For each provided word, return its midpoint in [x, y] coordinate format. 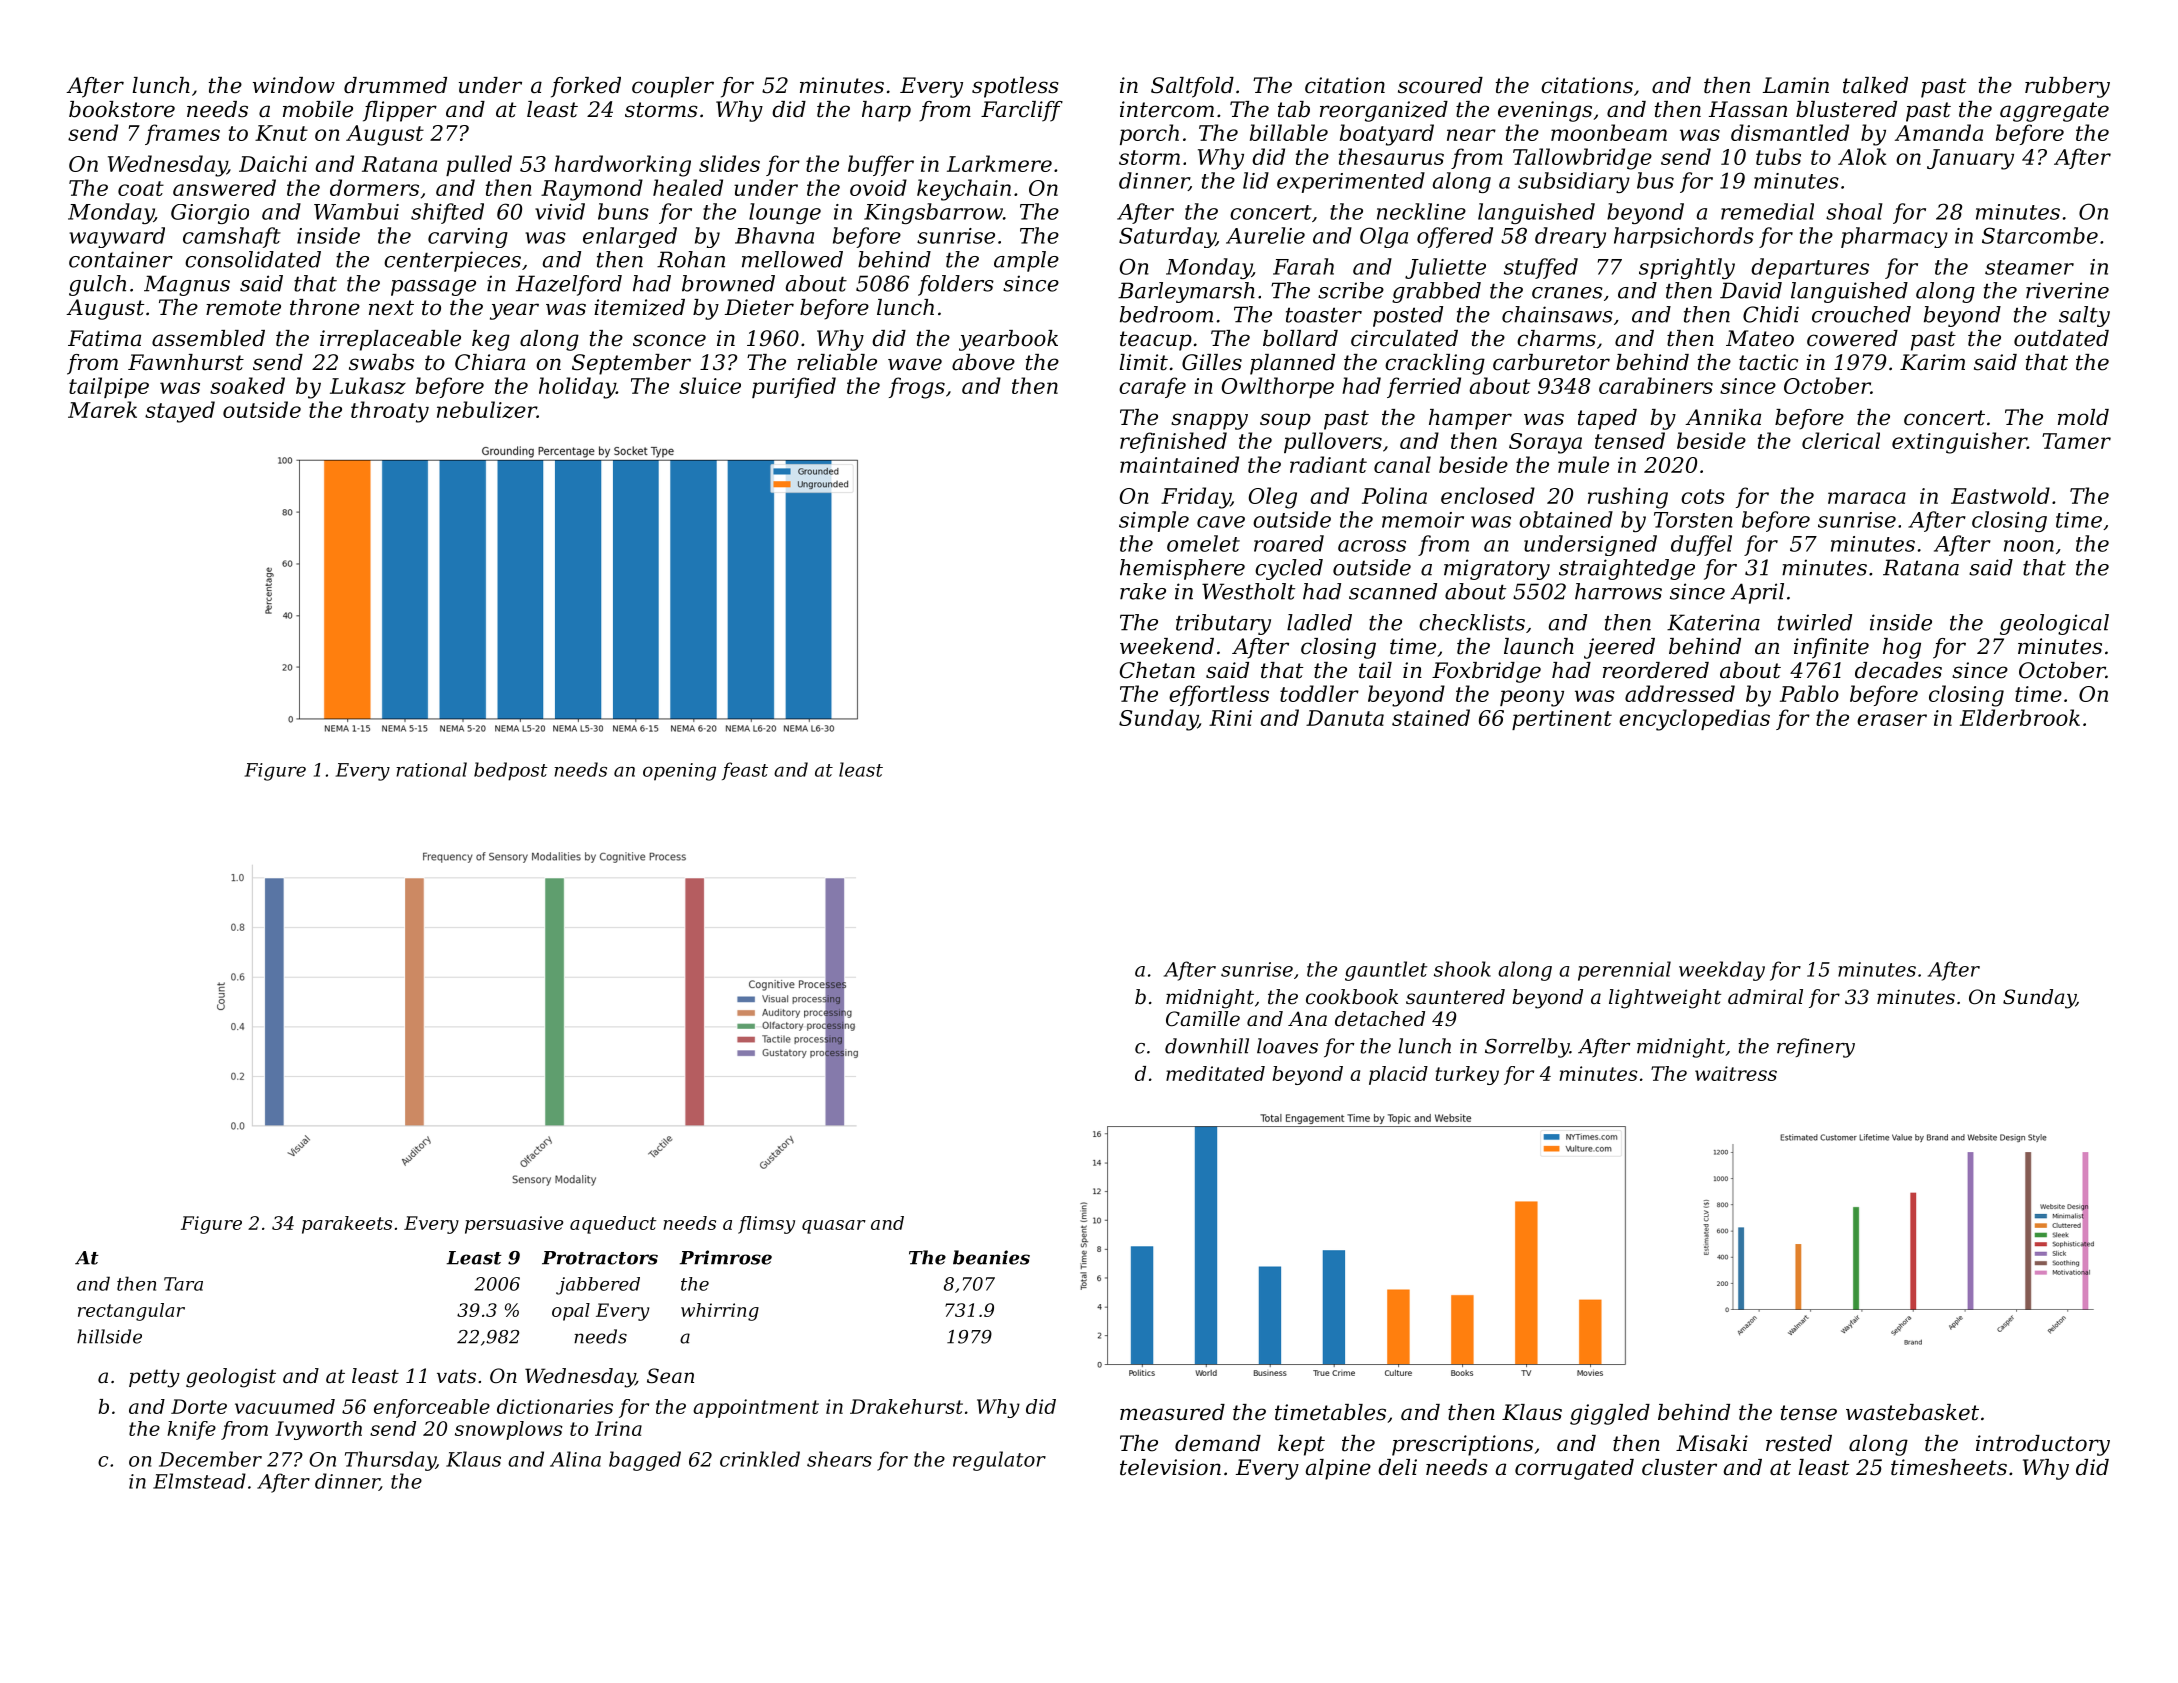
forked [586, 87]
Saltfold [1192, 87]
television [1170, 1467]
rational [431, 769]
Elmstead [199, 1481]
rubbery [2067, 87]
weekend [1167, 646]
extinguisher [1959, 443]
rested [1799, 1443]
